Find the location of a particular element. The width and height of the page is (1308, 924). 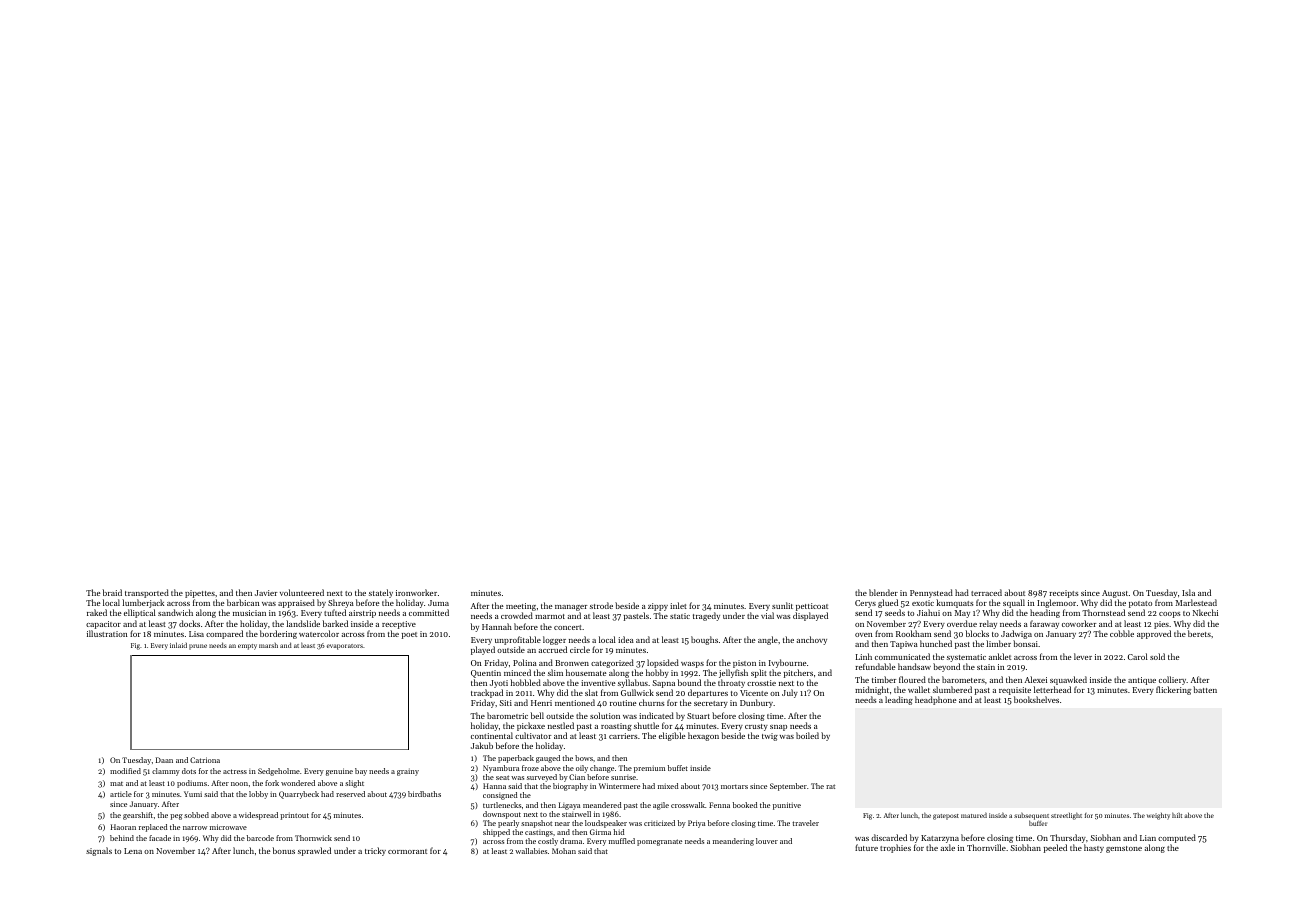

boiled is located at coordinates (807, 735).
